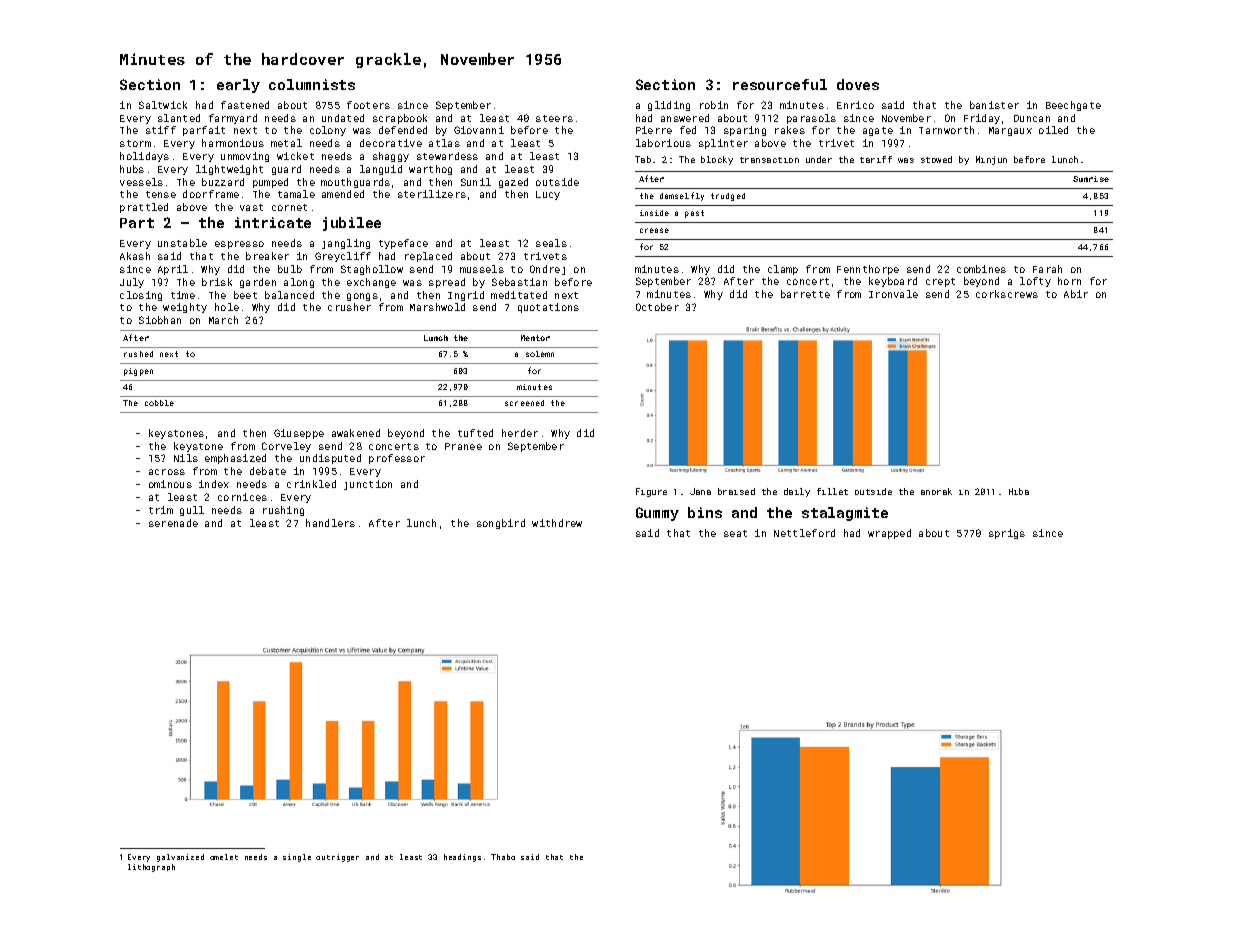 Image resolution: width=1233 pixels, height=952 pixels. Describe the element at coordinates (283, 511) in the page. I see `rushing` at that location.
